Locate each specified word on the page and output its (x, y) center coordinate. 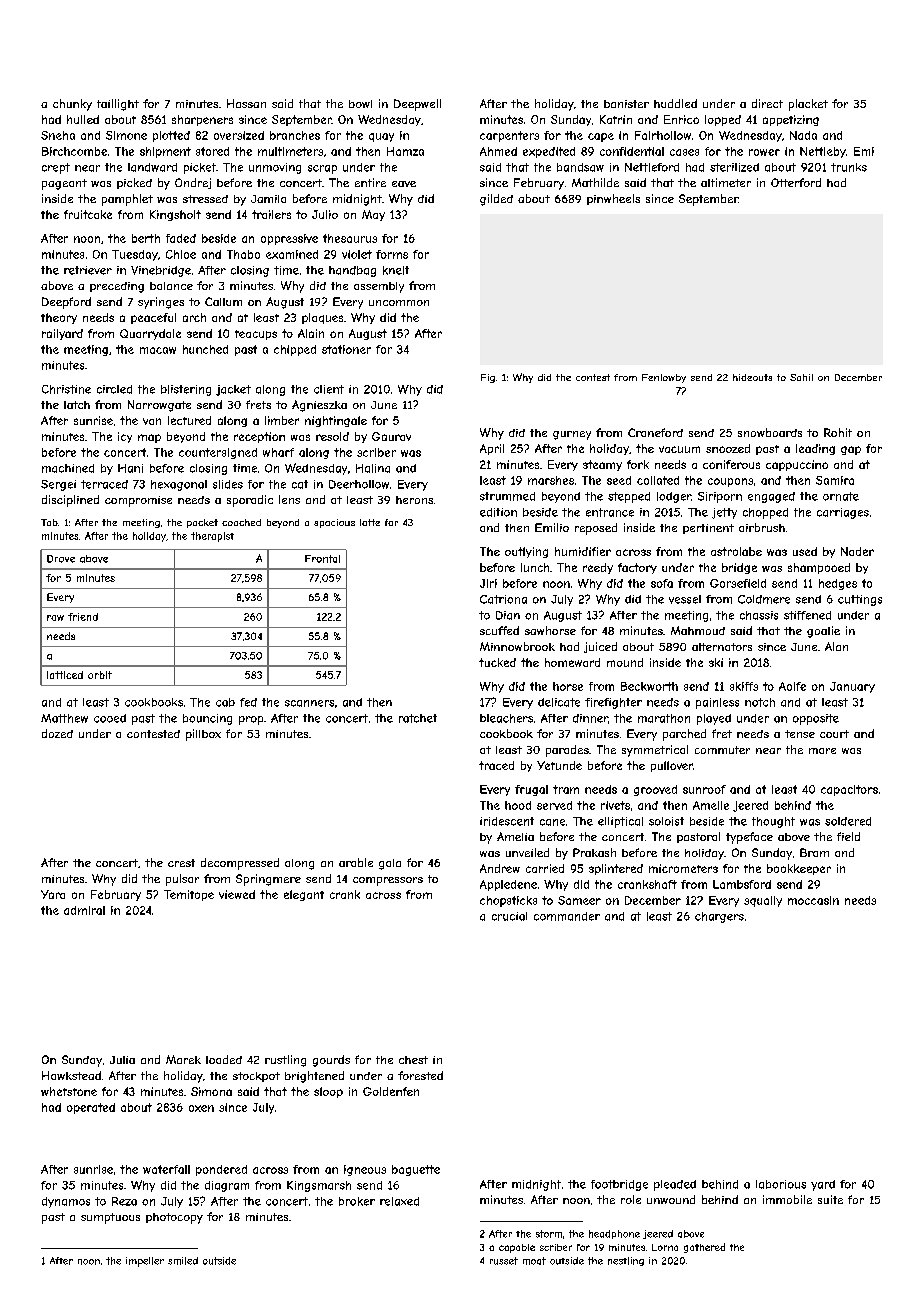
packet (202, 523)
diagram (227, 1186)
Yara (53, 894)
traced (496, 765)
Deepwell (417, 105)
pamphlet (127, 200)
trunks (849, 167)
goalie (823, 632)
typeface (749, 838)
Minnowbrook (517, 646)
